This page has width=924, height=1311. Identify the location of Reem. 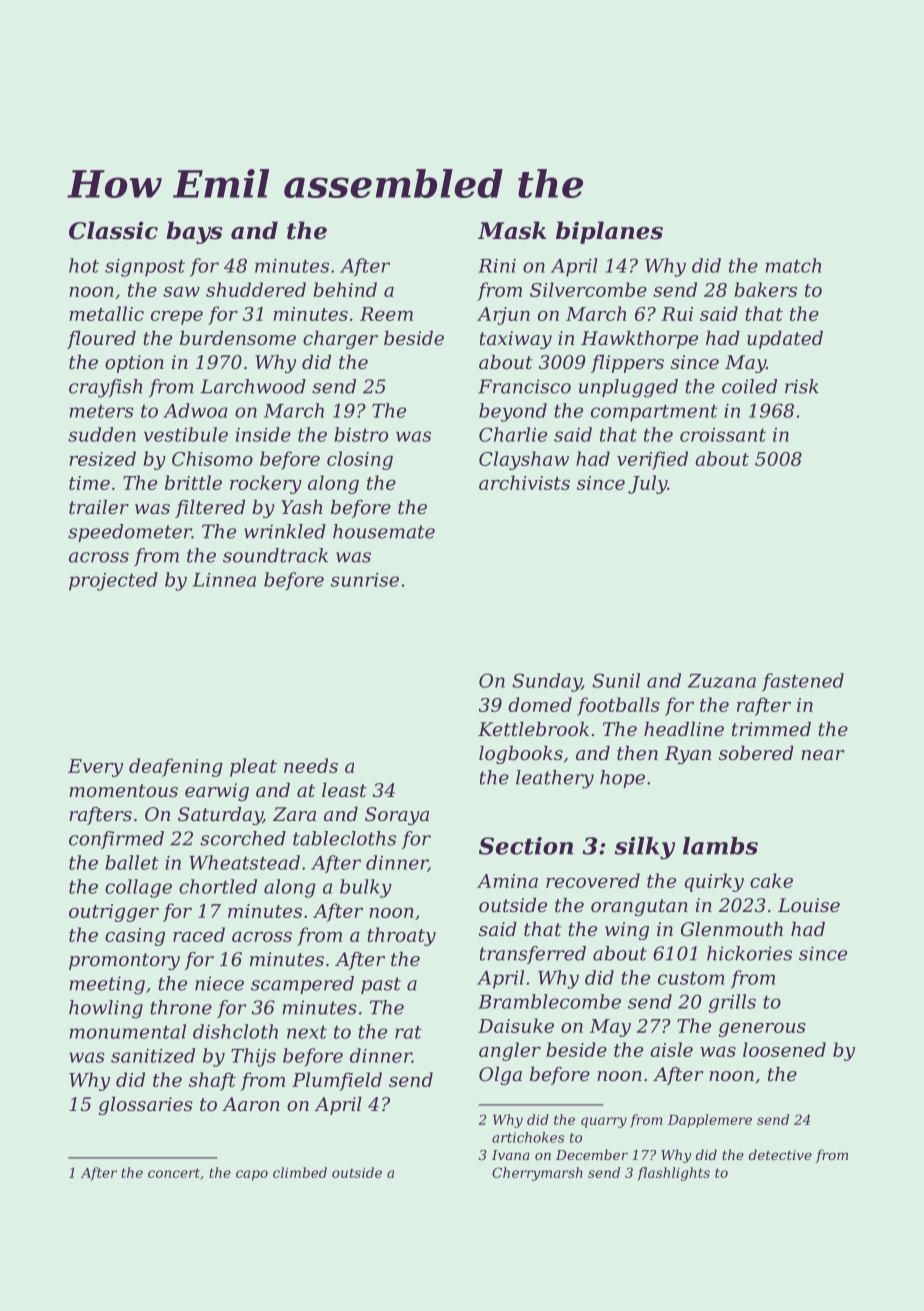
(386, 314).
